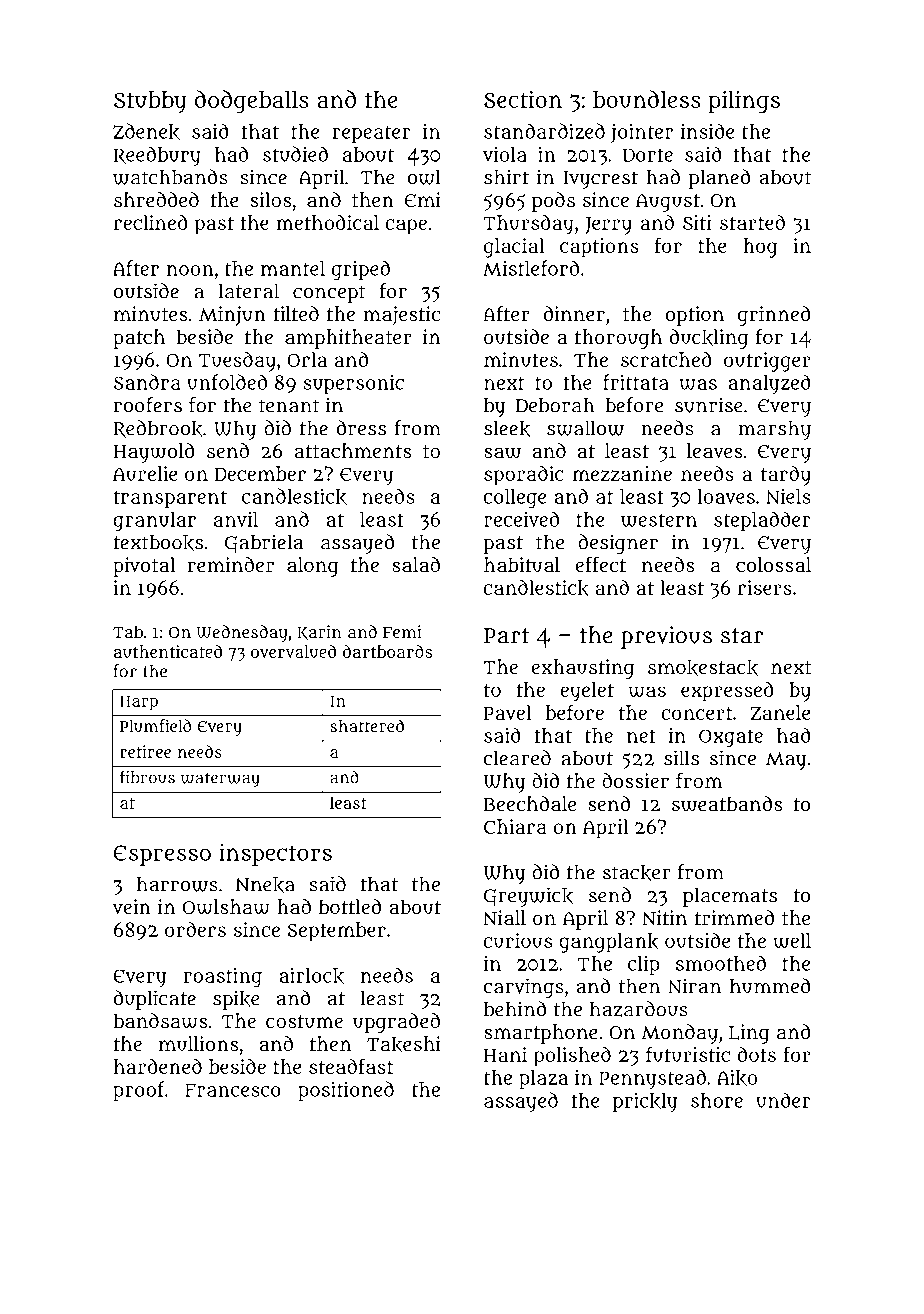  What do you see at coordinates (139, 339) in the screenshot?
I see `patch` at bounding box center [139, 339].
